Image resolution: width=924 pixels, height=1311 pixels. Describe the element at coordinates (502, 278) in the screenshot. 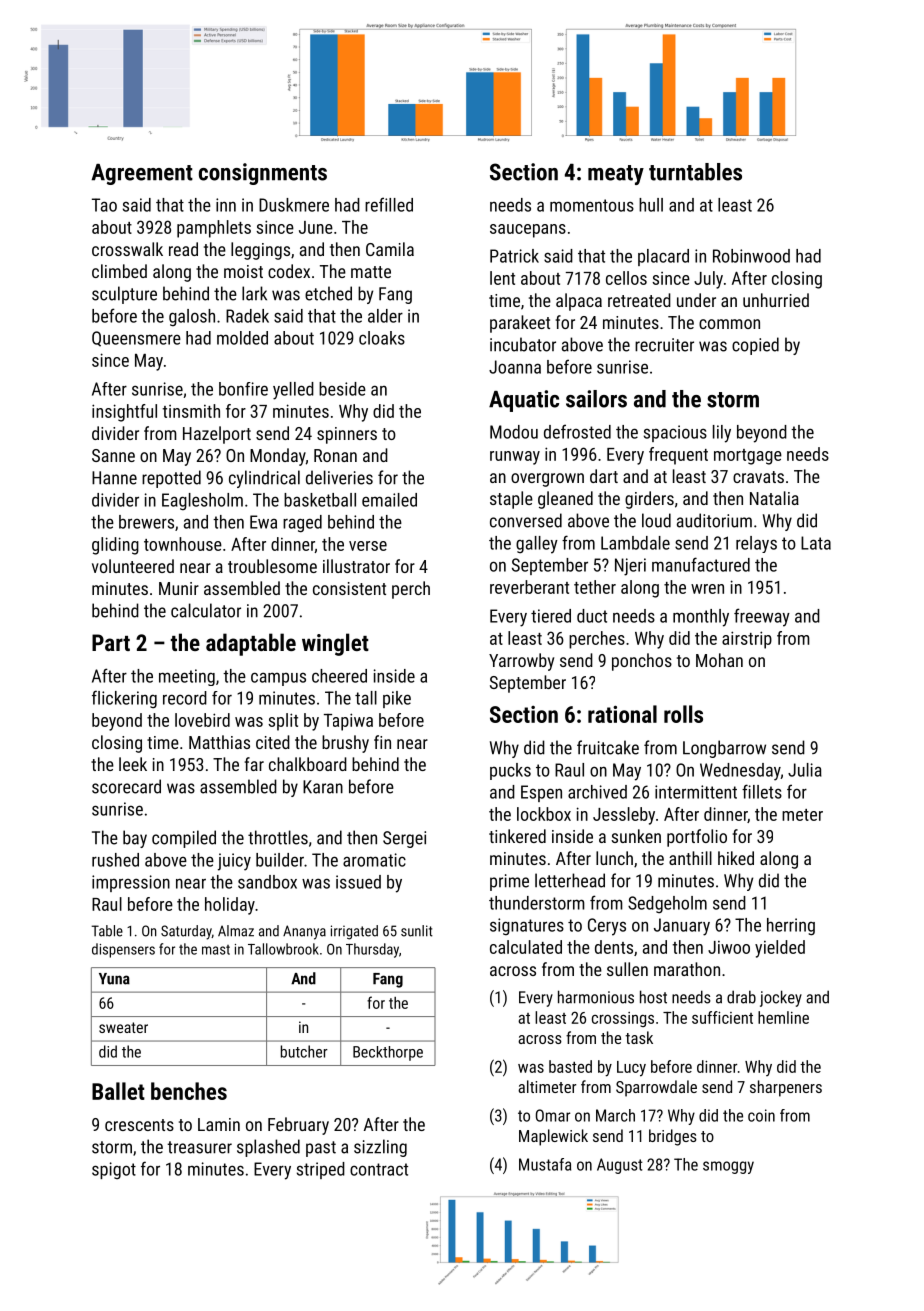

I see `lent` at that location.
